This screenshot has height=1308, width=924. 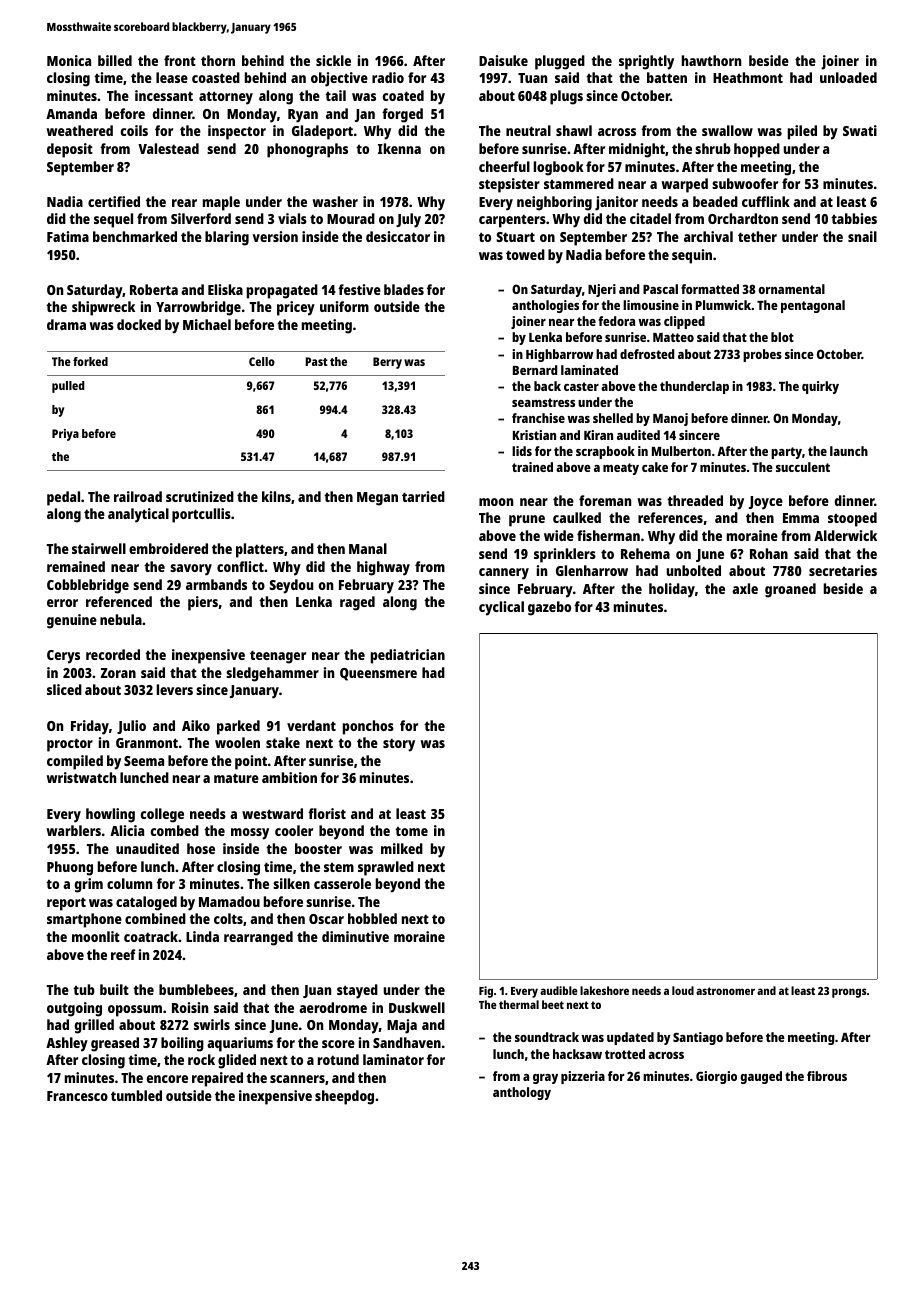 What do you see at coordinates (240, 1044) in the screenshot?
I see `aquariums` at bounding box center [240, 1044].
